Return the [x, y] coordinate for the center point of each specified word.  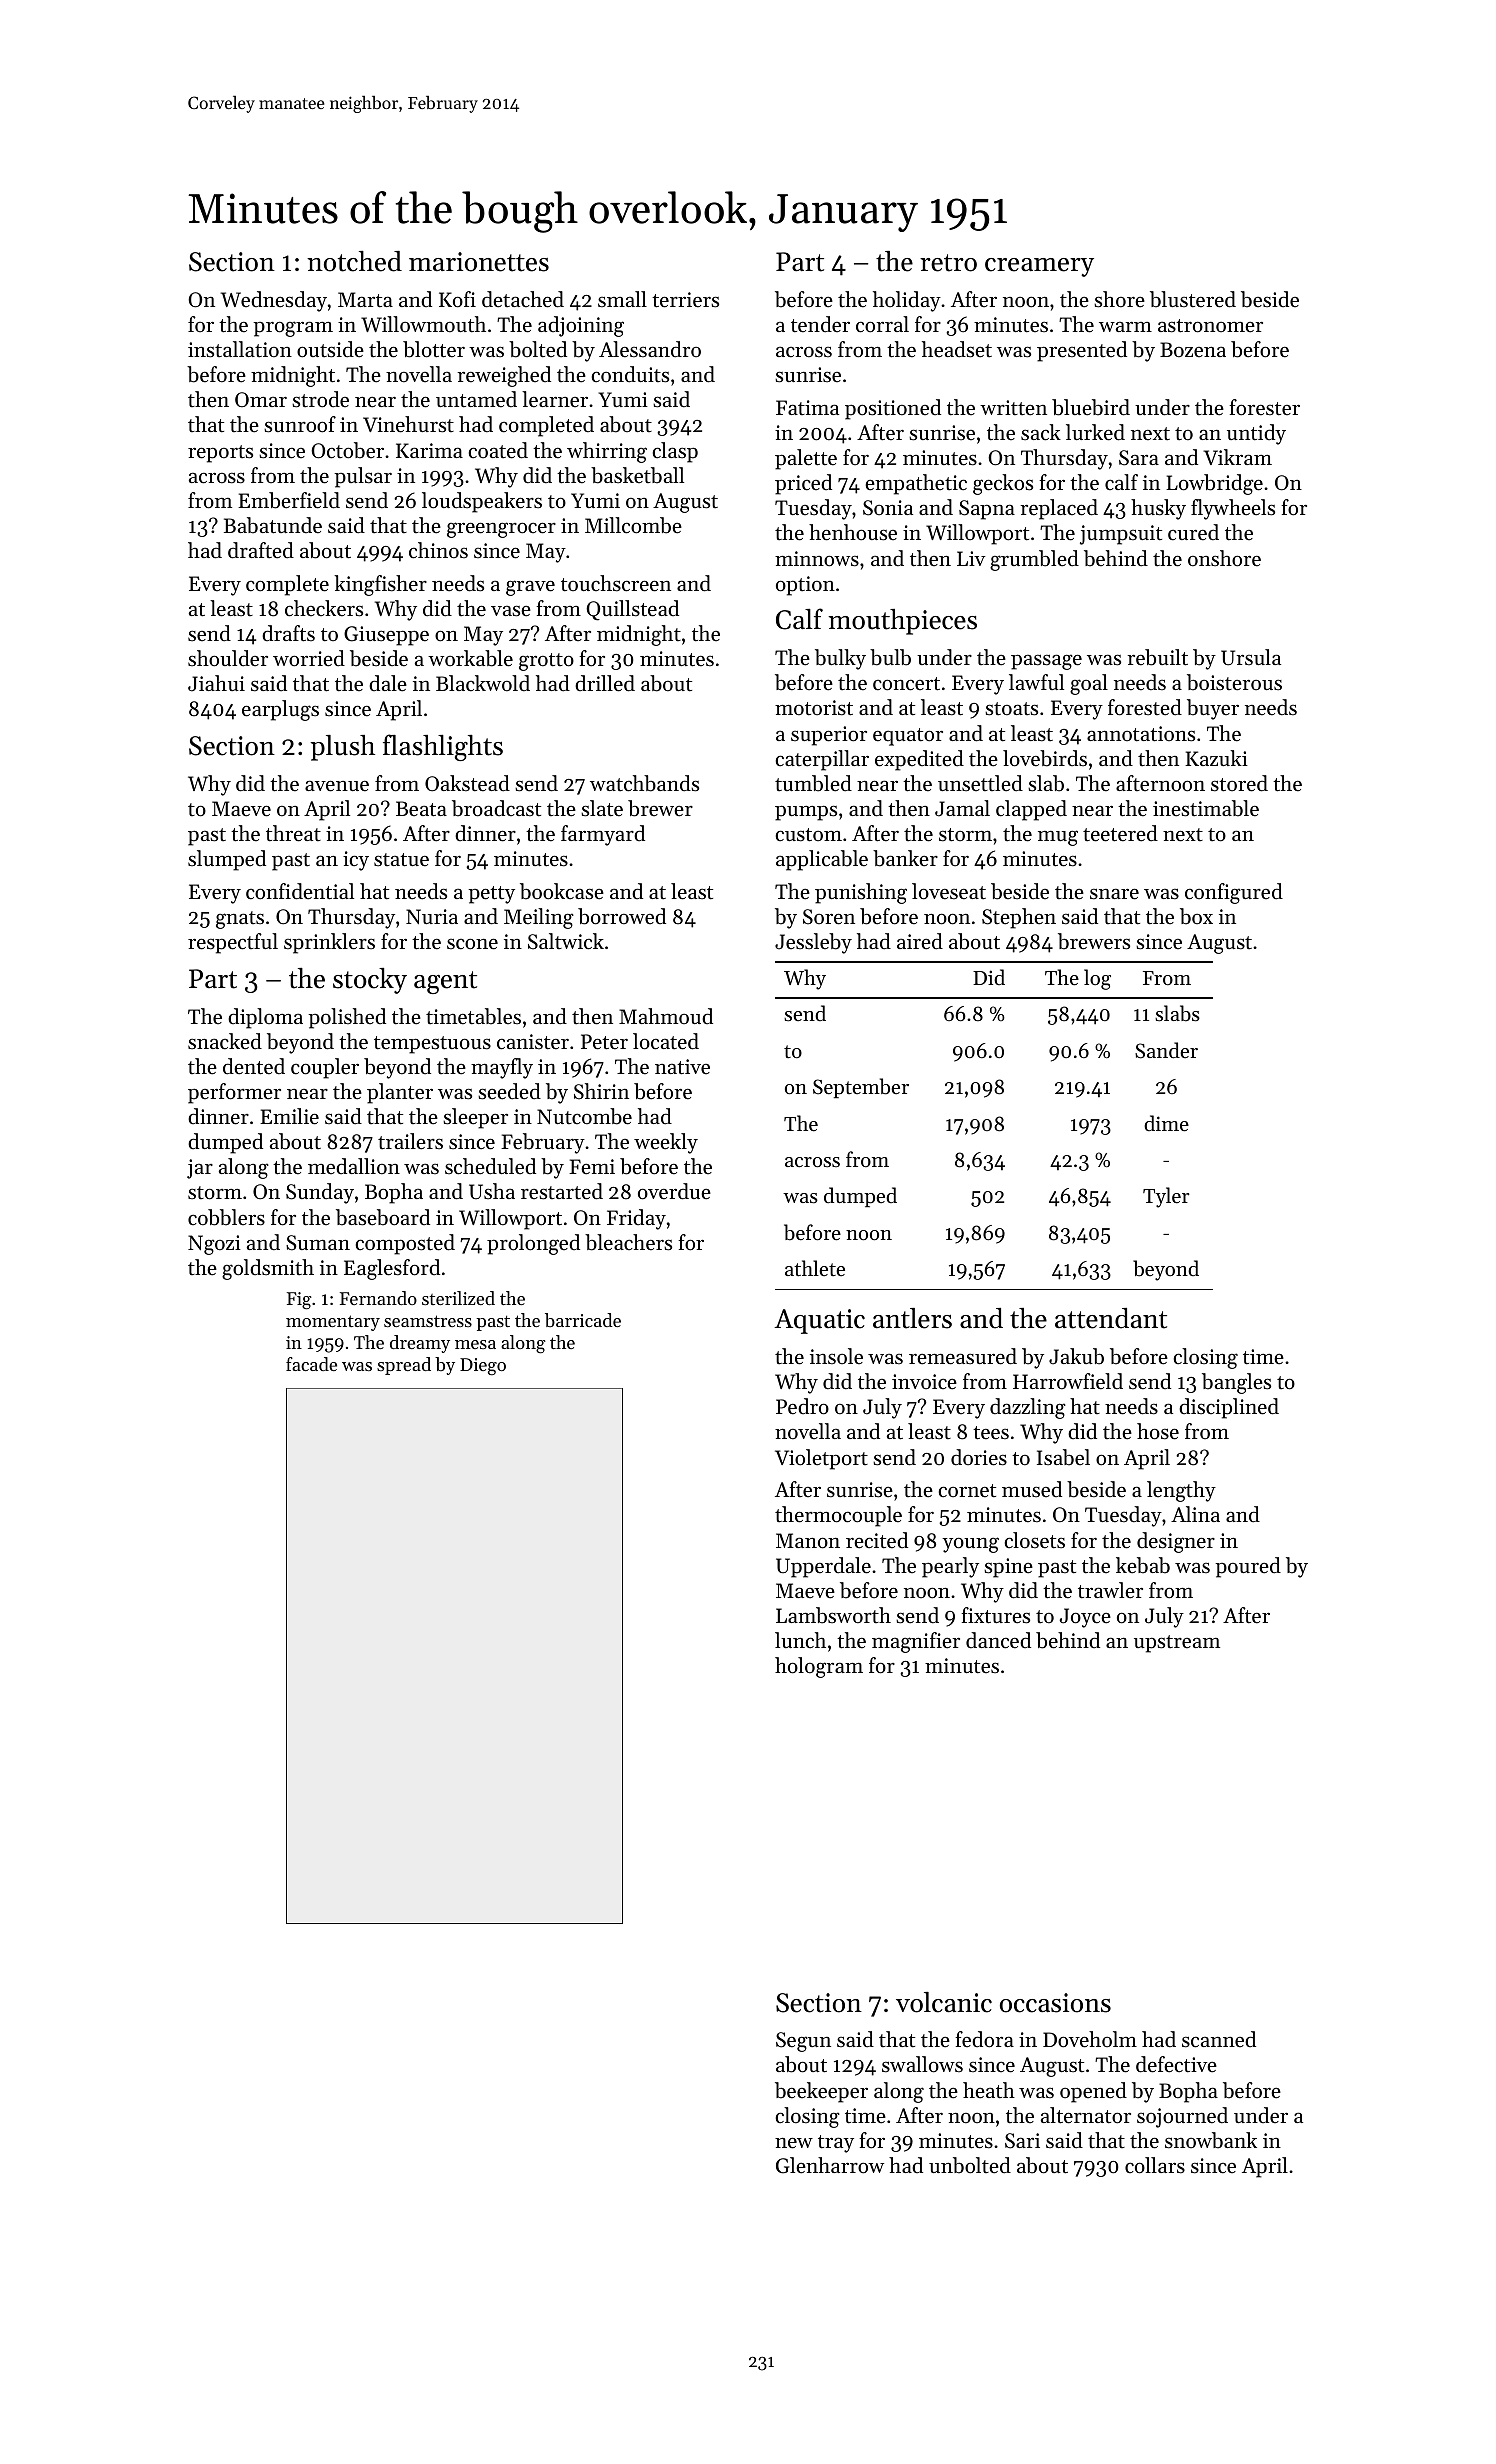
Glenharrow [830, 2165]
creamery [1039, 267]
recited [877, 1540]
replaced [1059, 509]
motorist [814, 708]
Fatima [807, 407]
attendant [1111, 1318]
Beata [421, 809]
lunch [800, 1640]
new [794, 2143]
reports [220, 454]
